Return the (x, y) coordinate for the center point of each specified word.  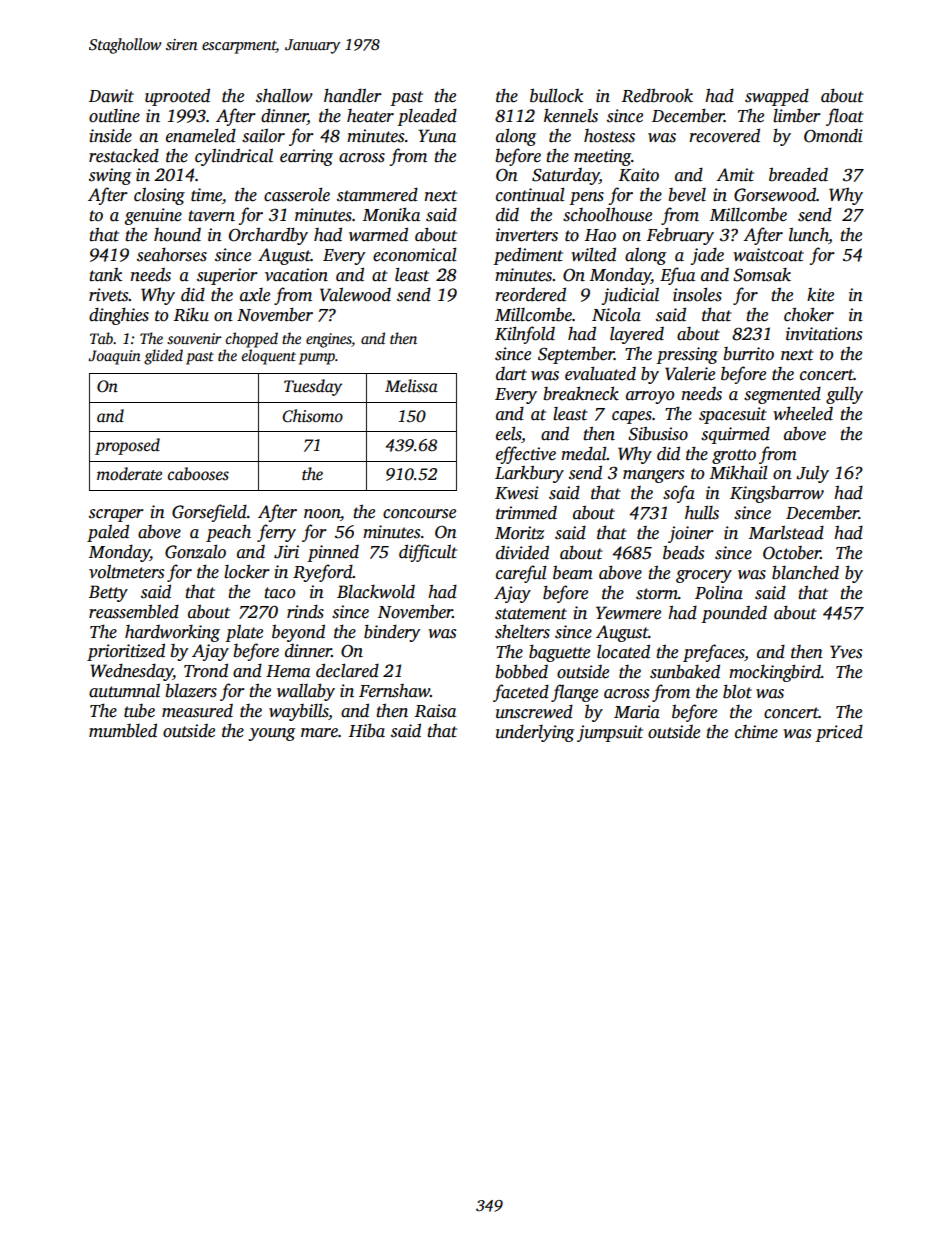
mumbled (123, 730)
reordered (530, 294)
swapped (777, 97)
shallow (284, 95)
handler (353, 95)
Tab (101, 338)
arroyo (650, 397)
